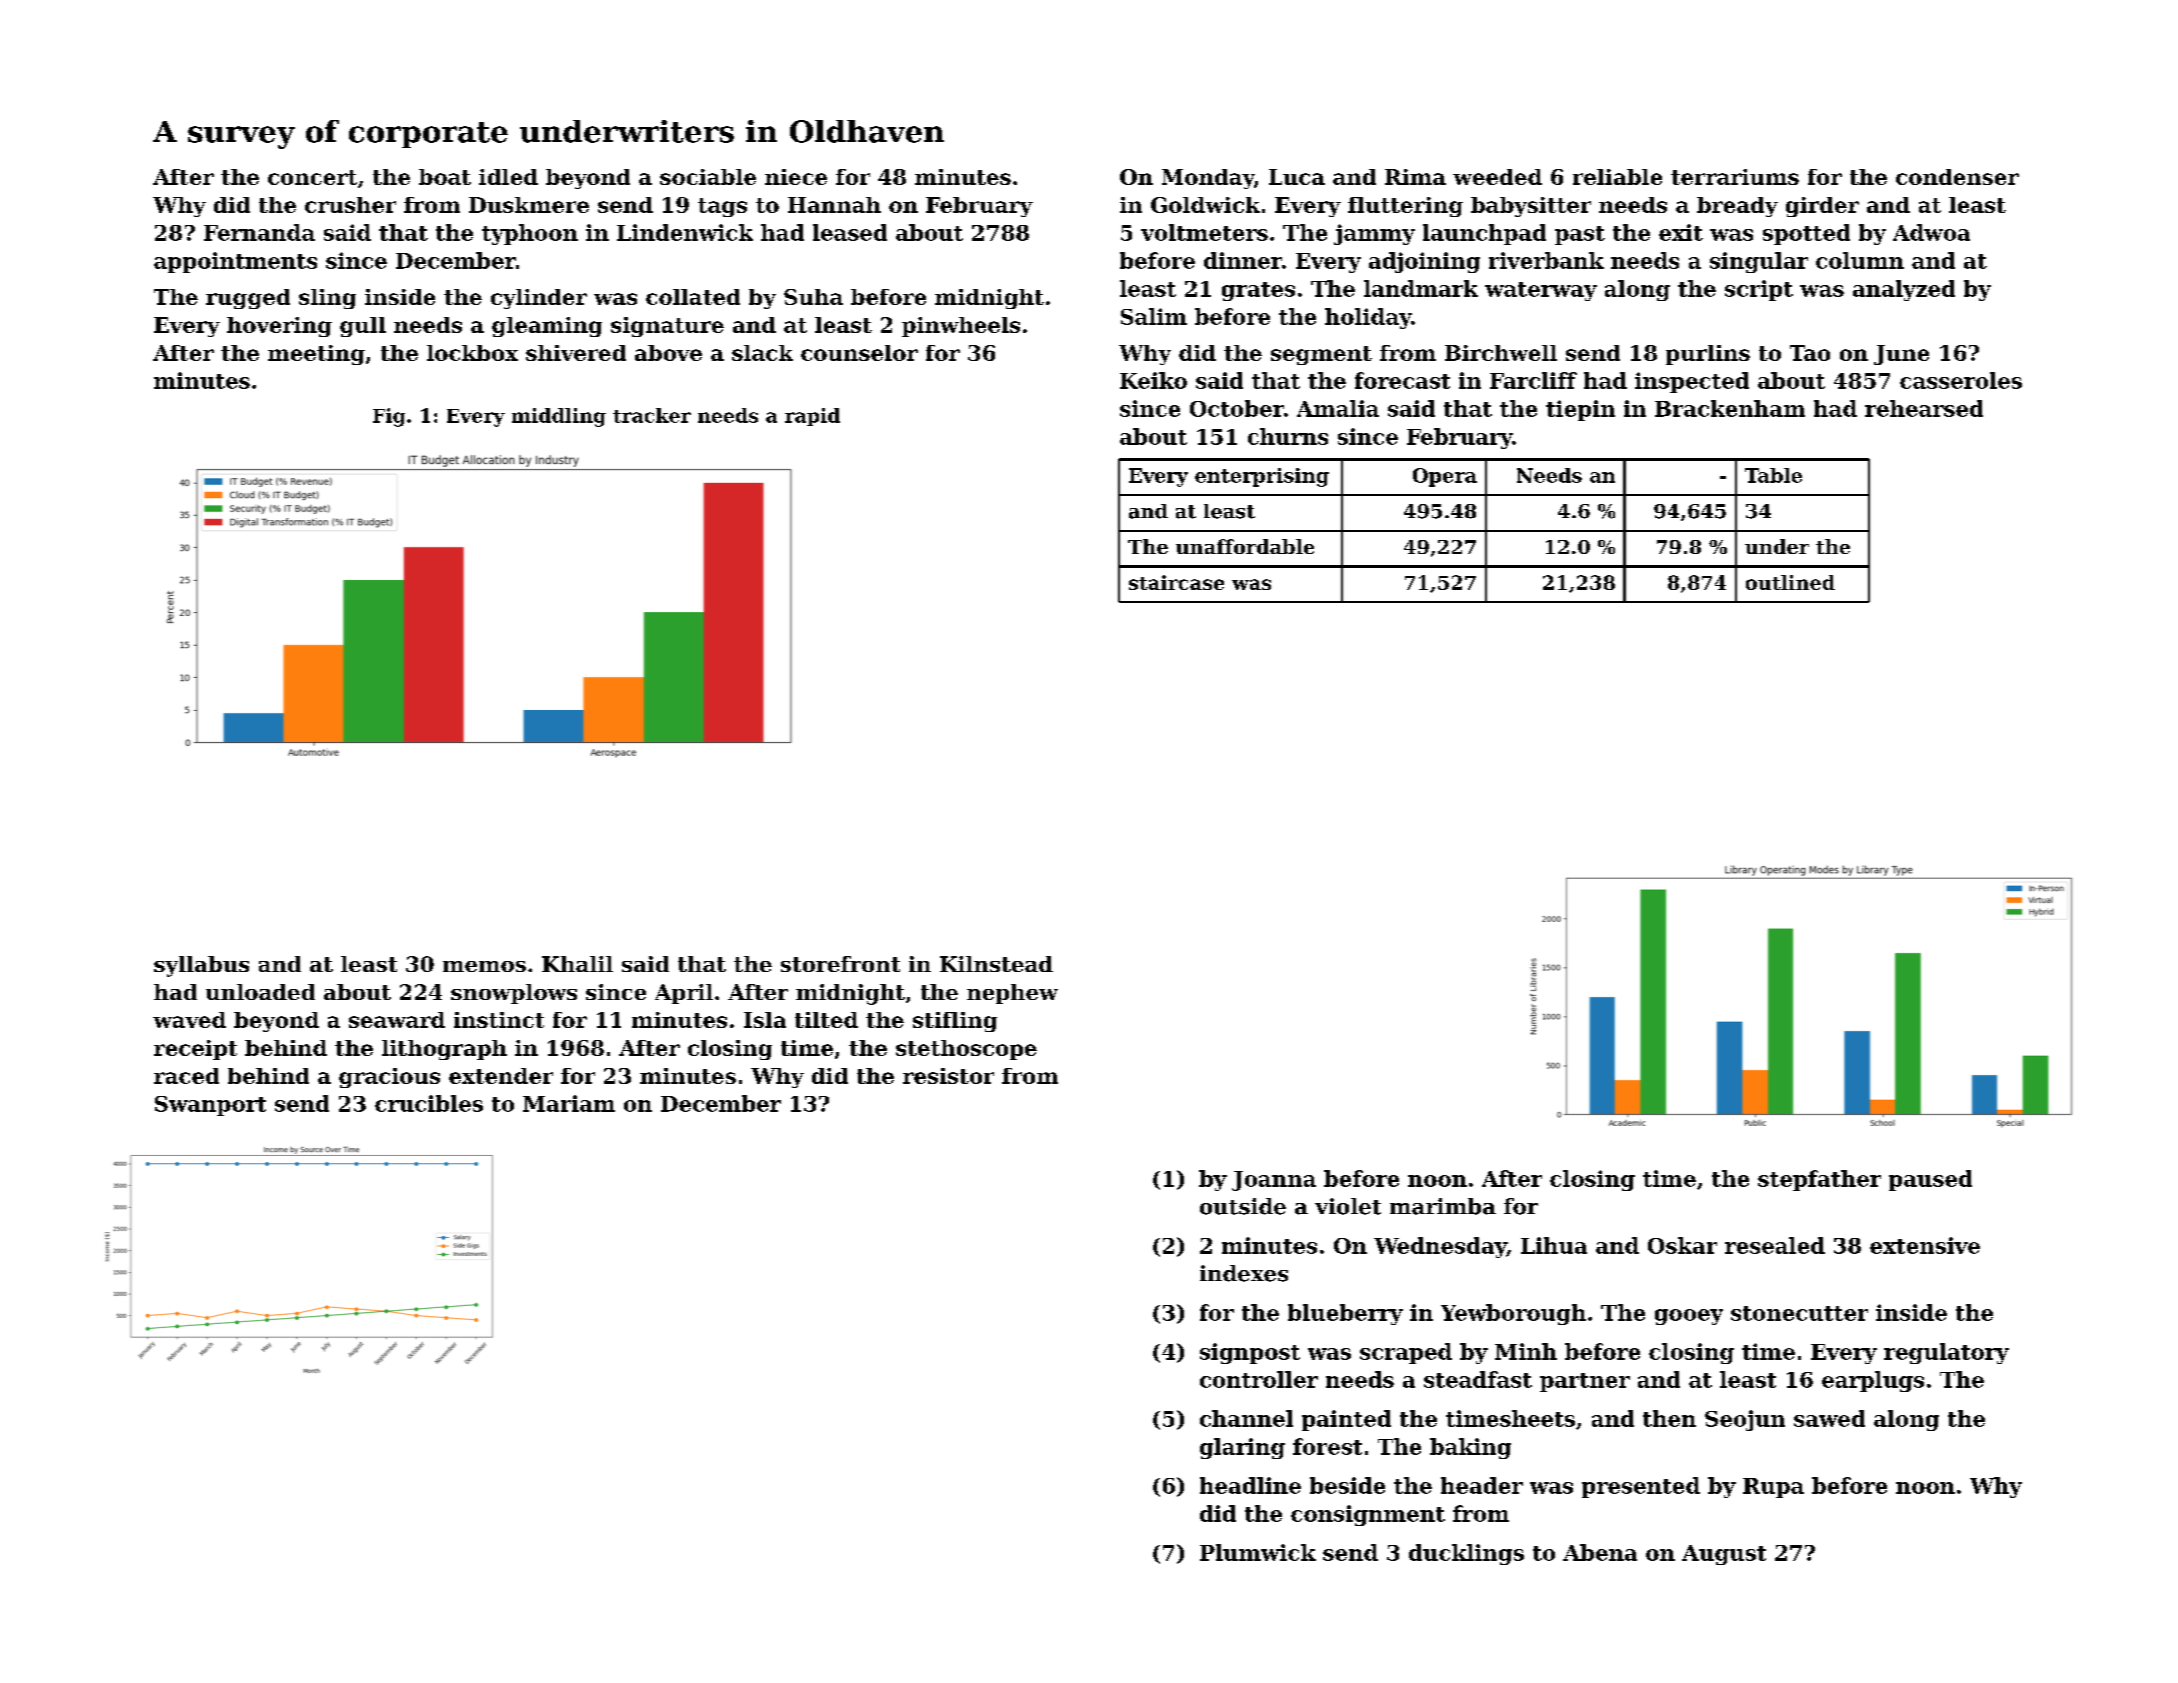 Image resolution: width=2178 pixels, height=1683 pixels. I want to click on reliable, so click(1617, 177).
